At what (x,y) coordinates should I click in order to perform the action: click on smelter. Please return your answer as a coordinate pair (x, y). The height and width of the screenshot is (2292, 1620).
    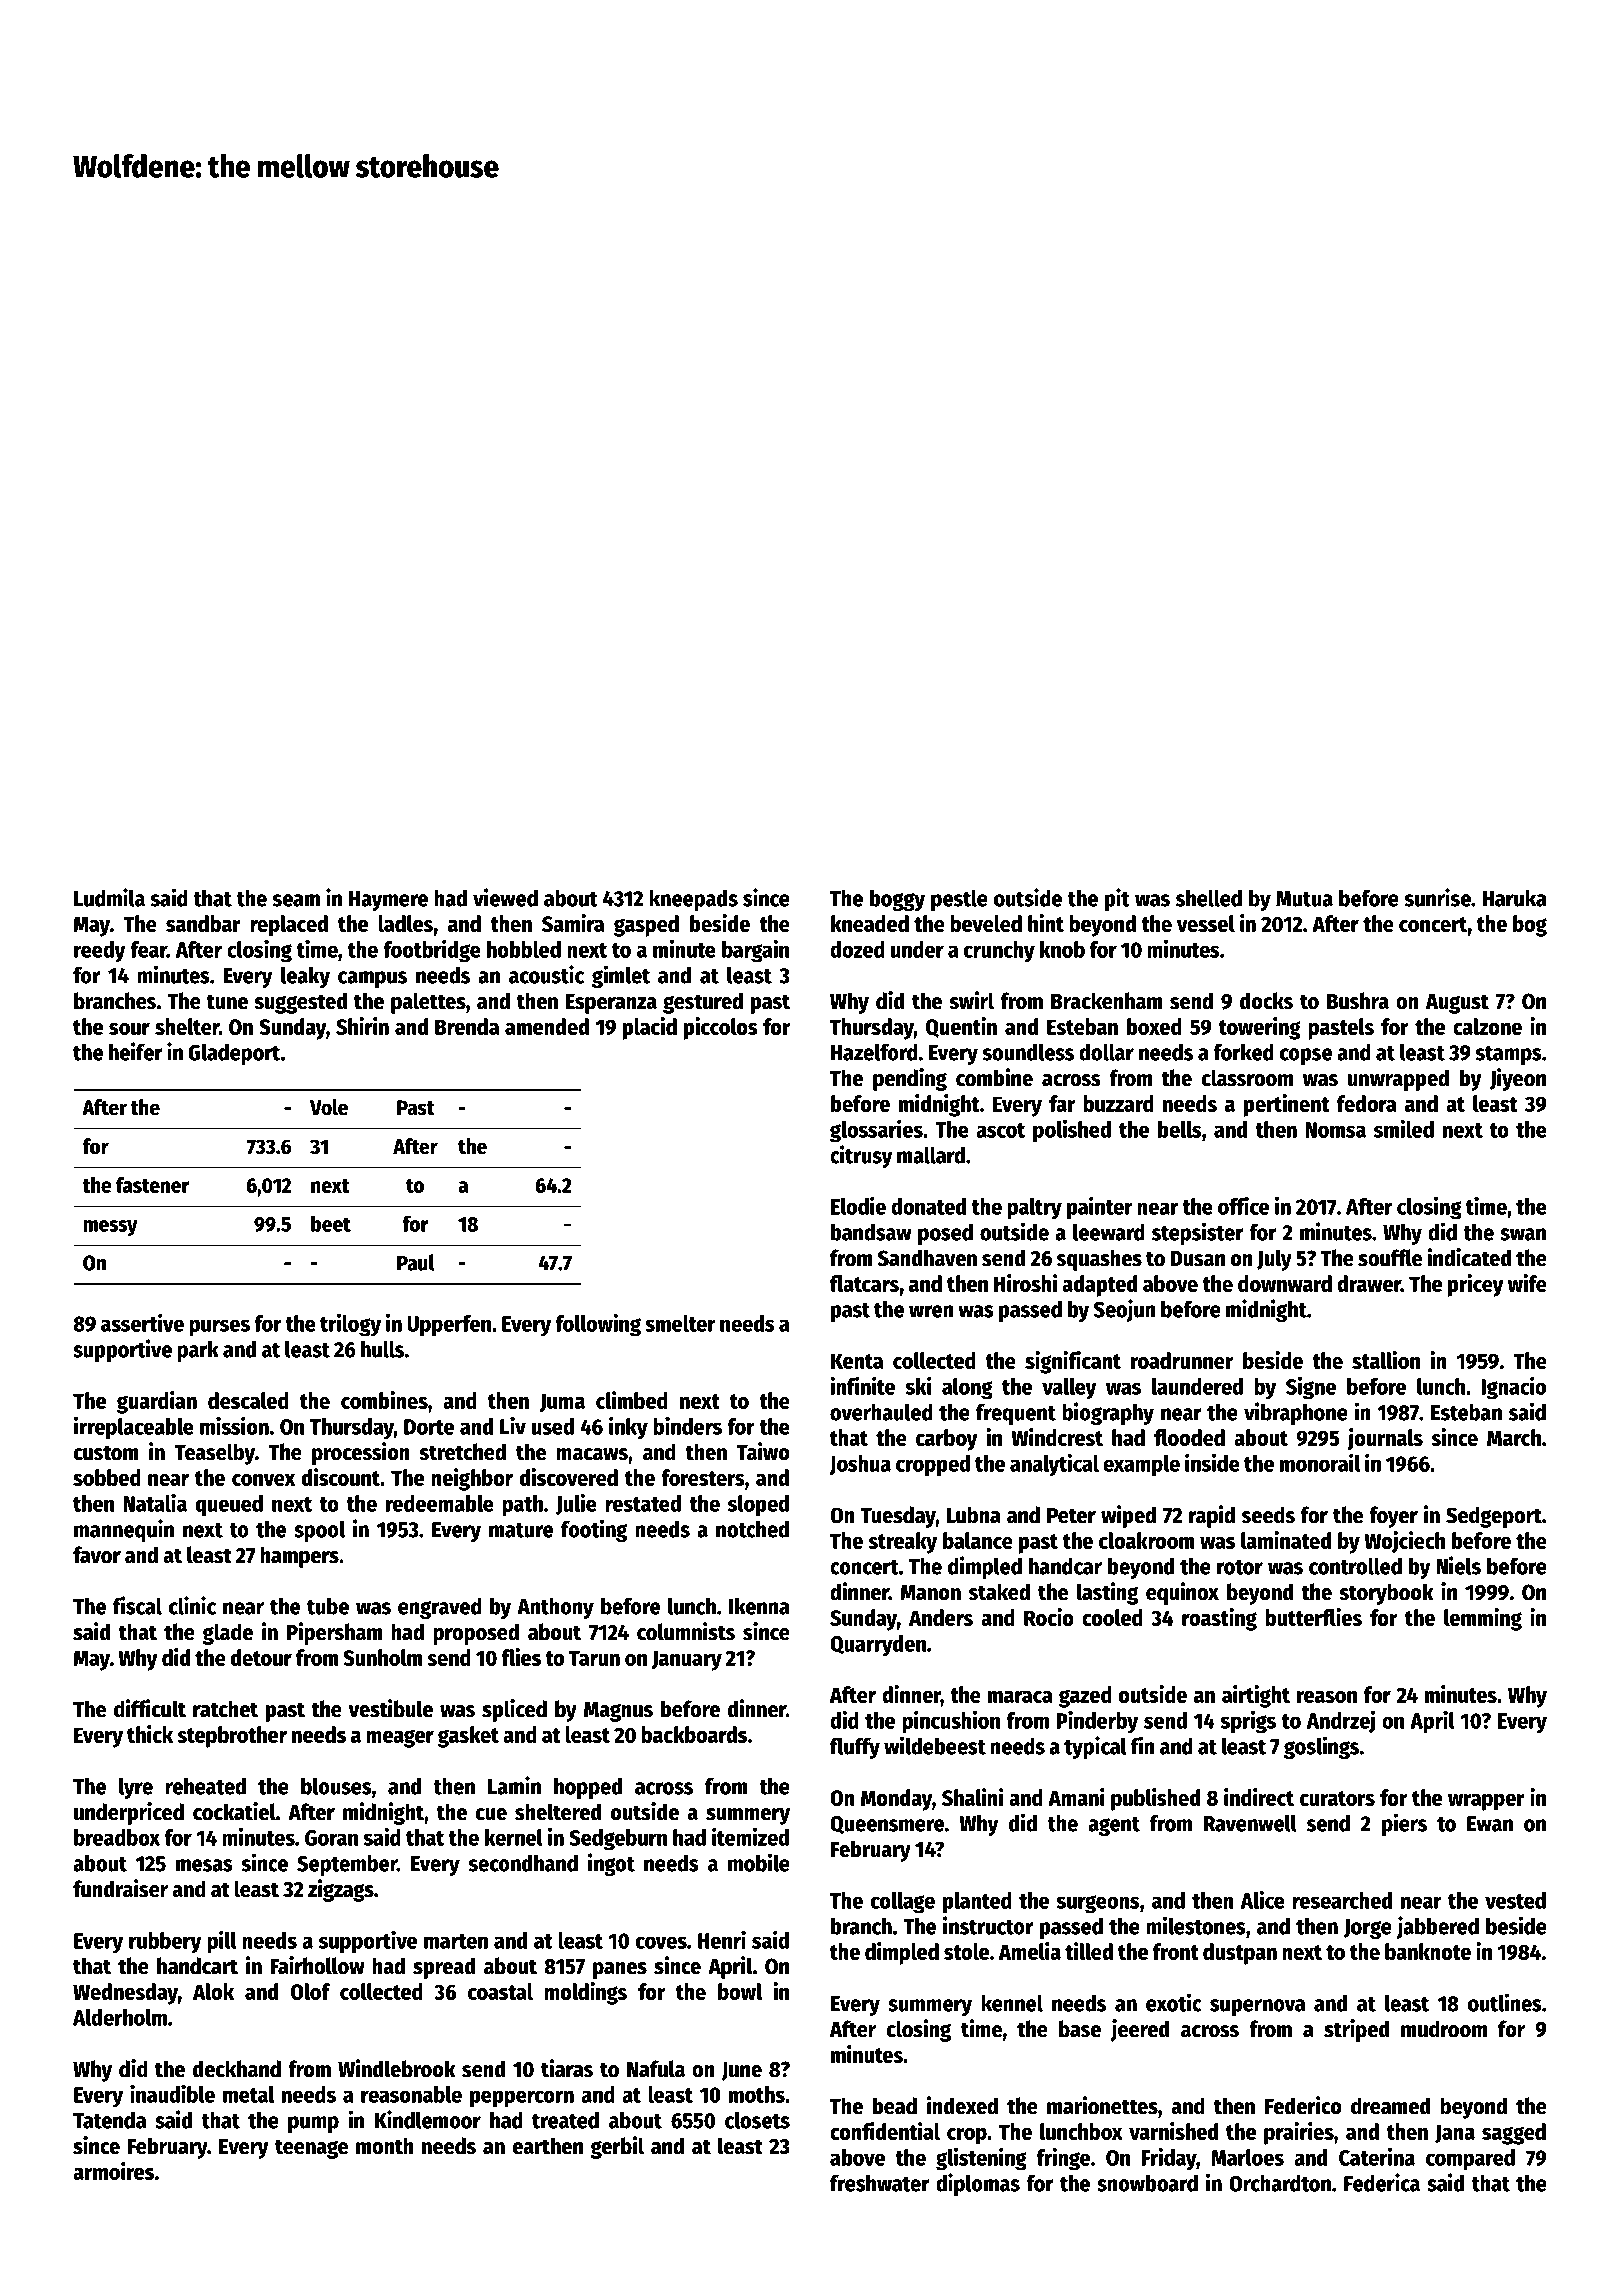
    Looking at the image, I should click on (680, 1323).
